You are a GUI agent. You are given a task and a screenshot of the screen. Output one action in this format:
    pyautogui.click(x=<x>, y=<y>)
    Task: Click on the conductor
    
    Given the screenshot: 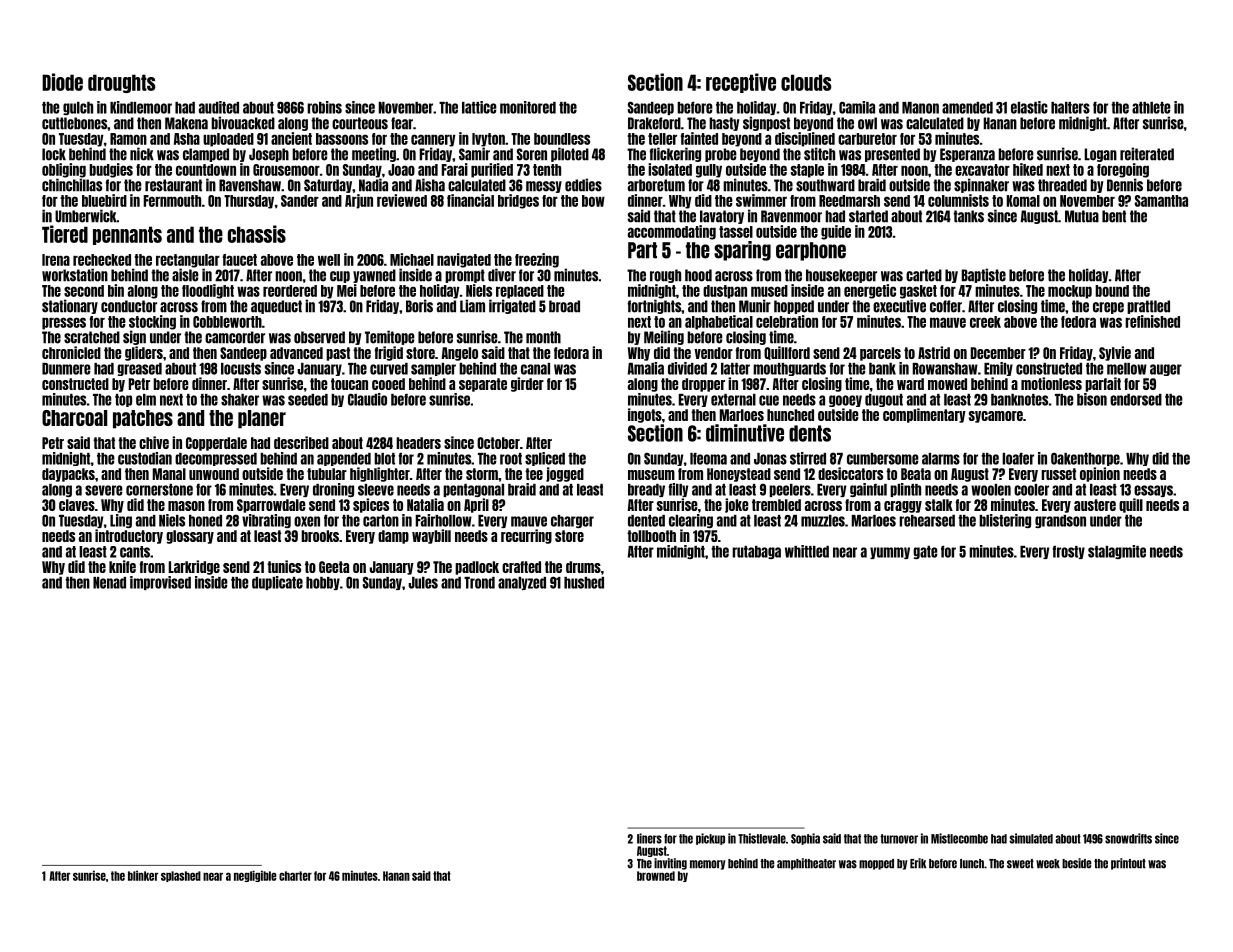 What is the action you would take?
    pyautogui.click(x=129, y=306)
